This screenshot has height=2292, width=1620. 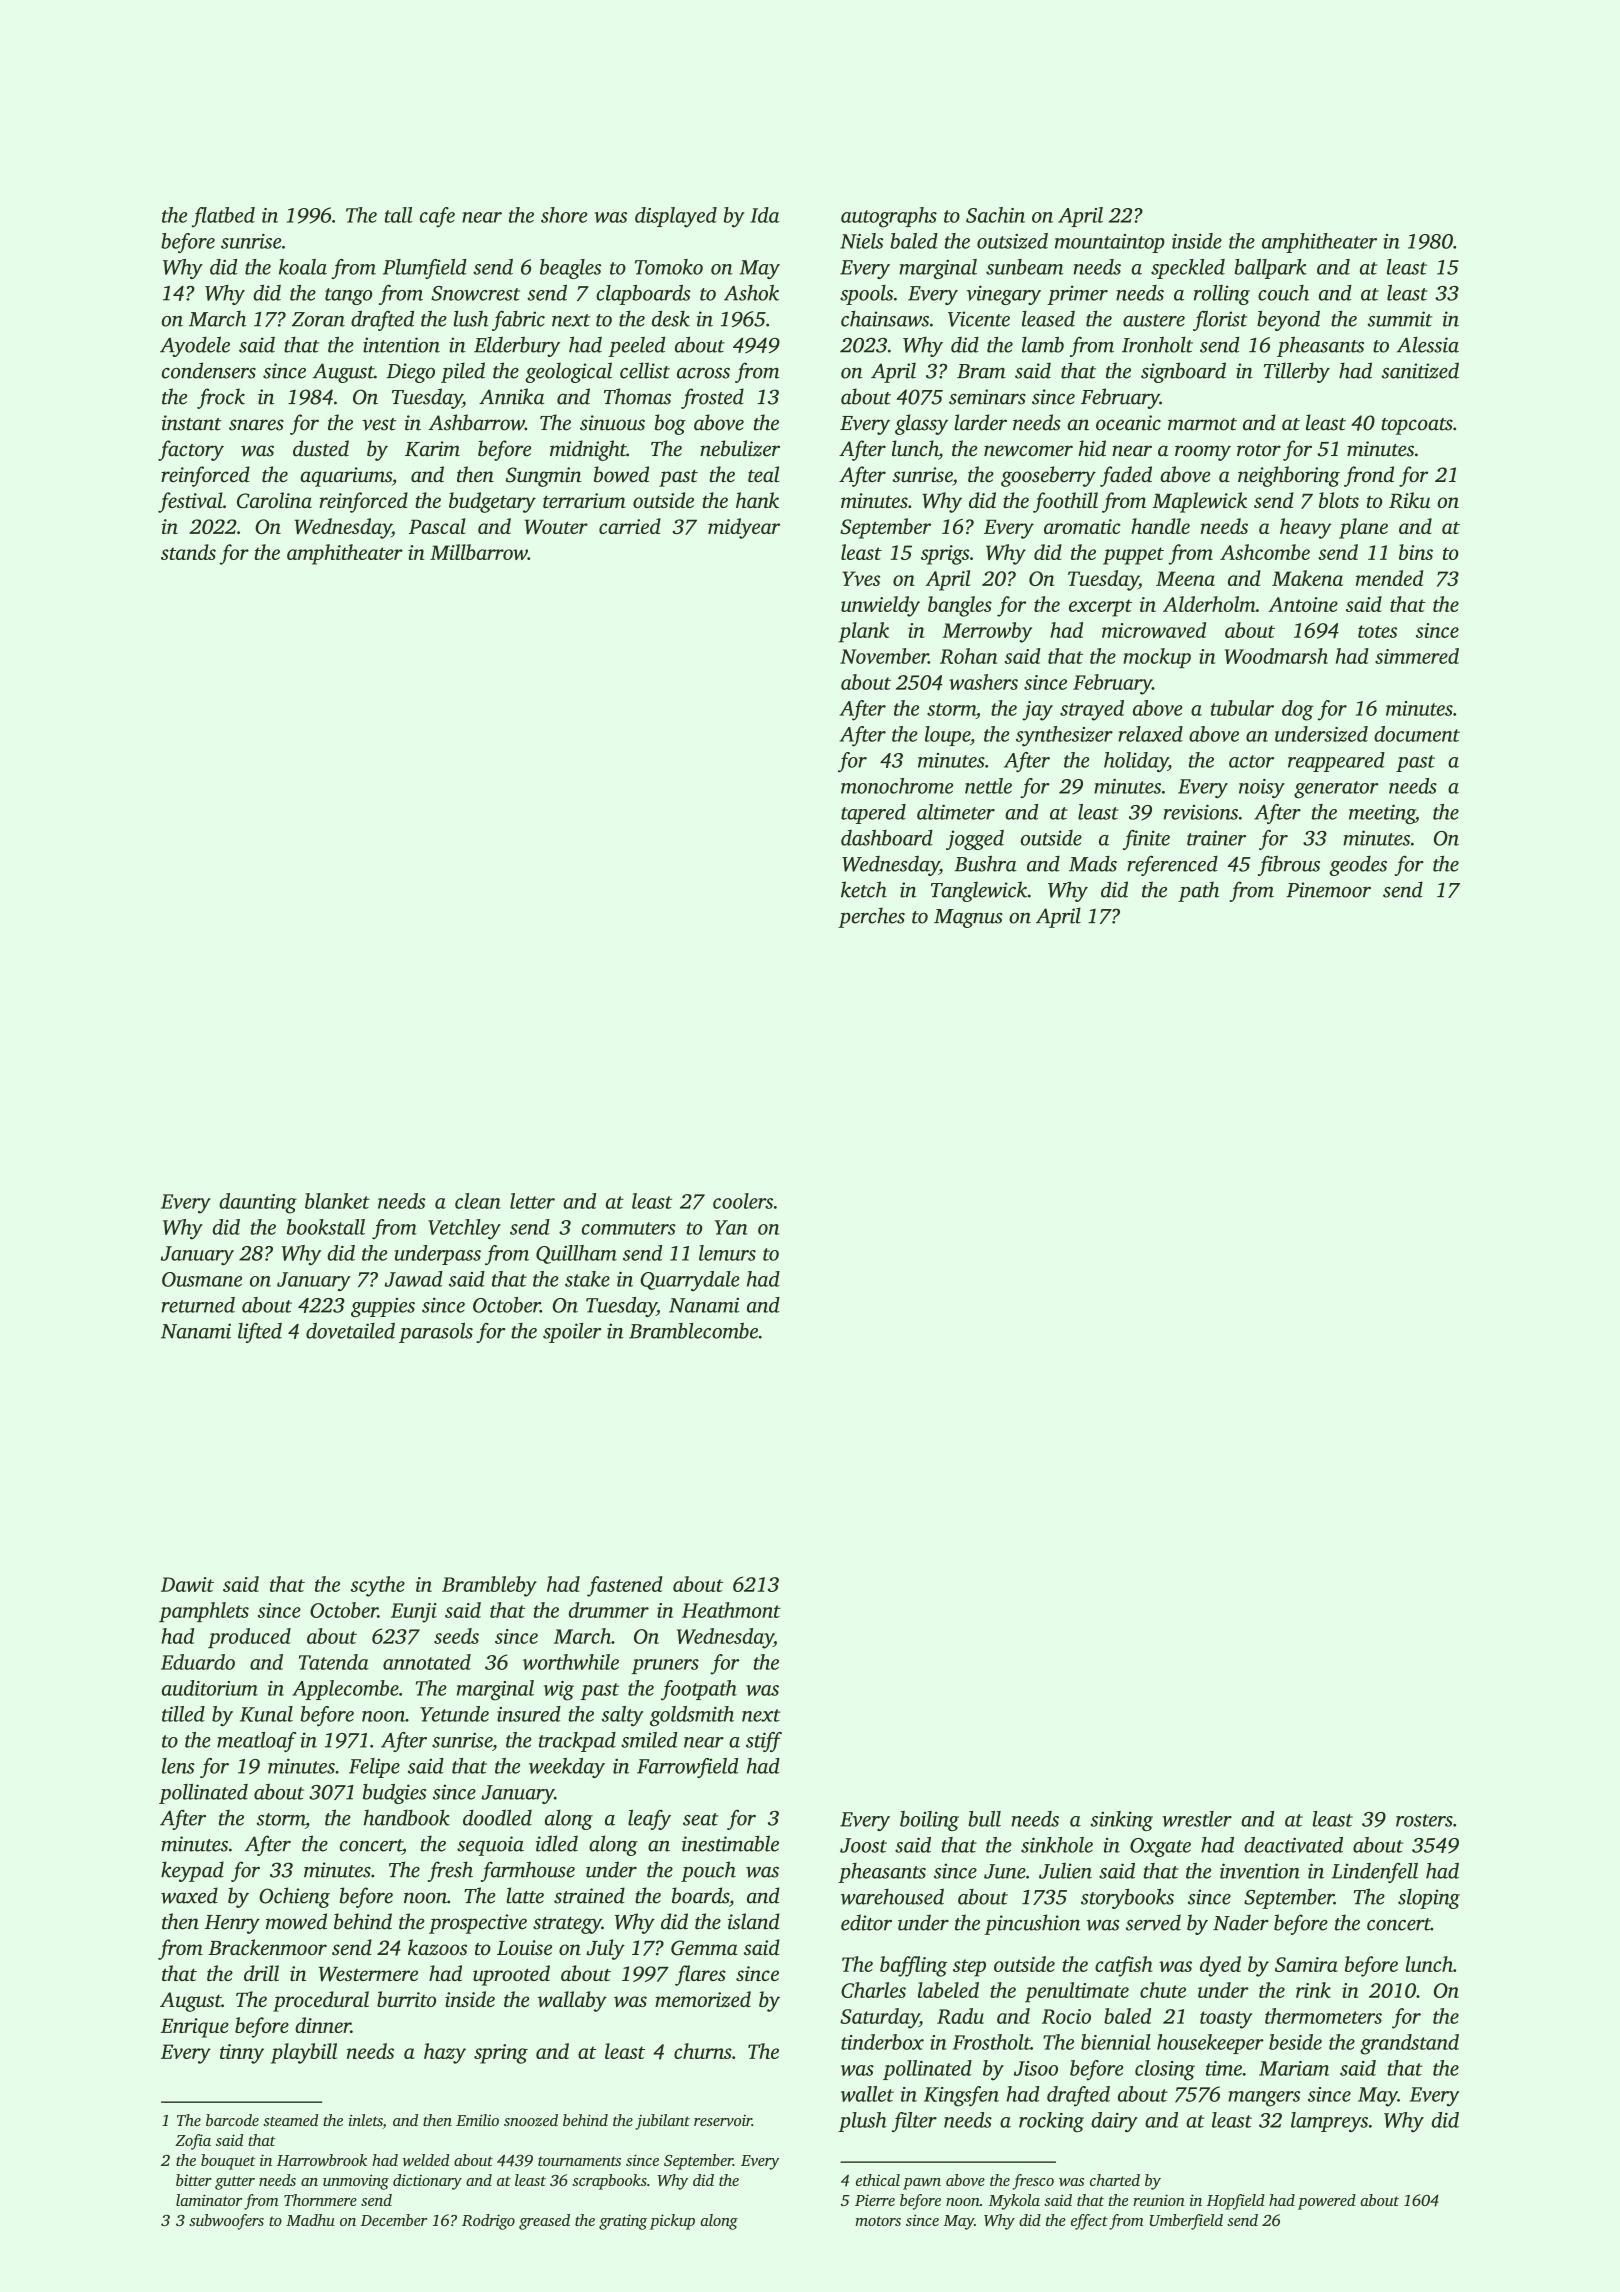 I want to click on frond, so click(x=1369, y=476).
